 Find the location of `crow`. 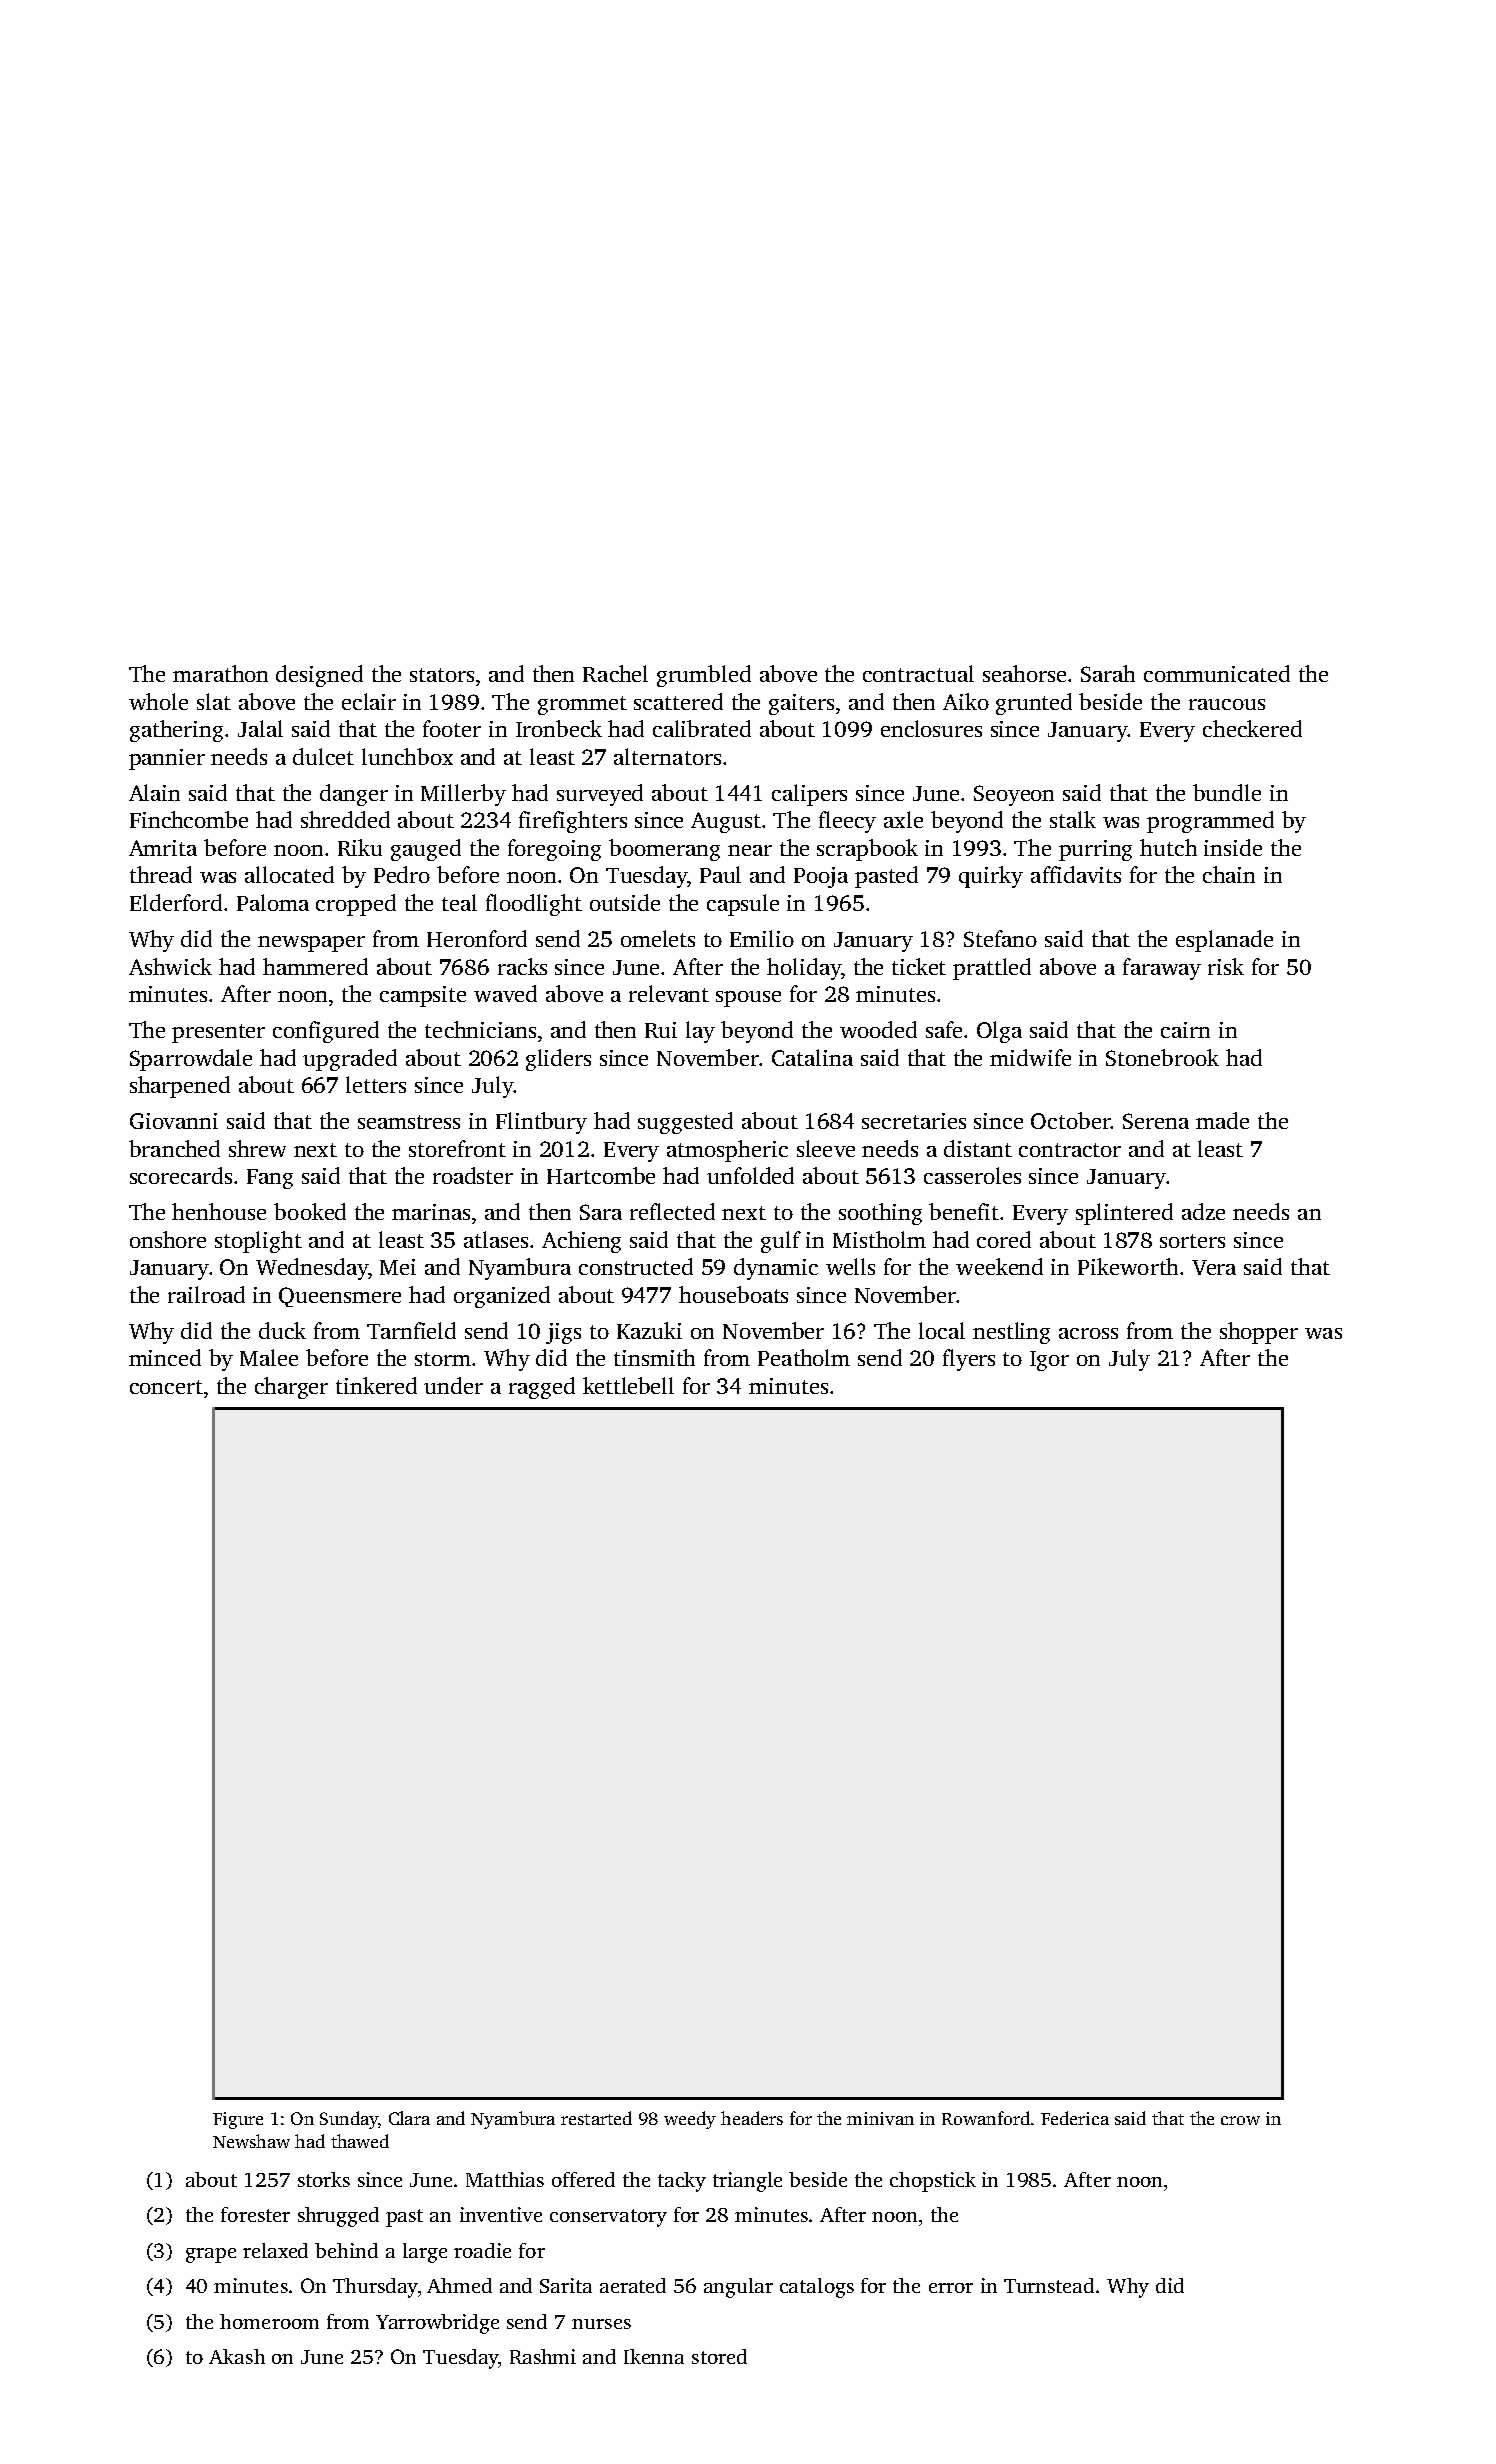

crow is located at coordinates (1240, 2120).
